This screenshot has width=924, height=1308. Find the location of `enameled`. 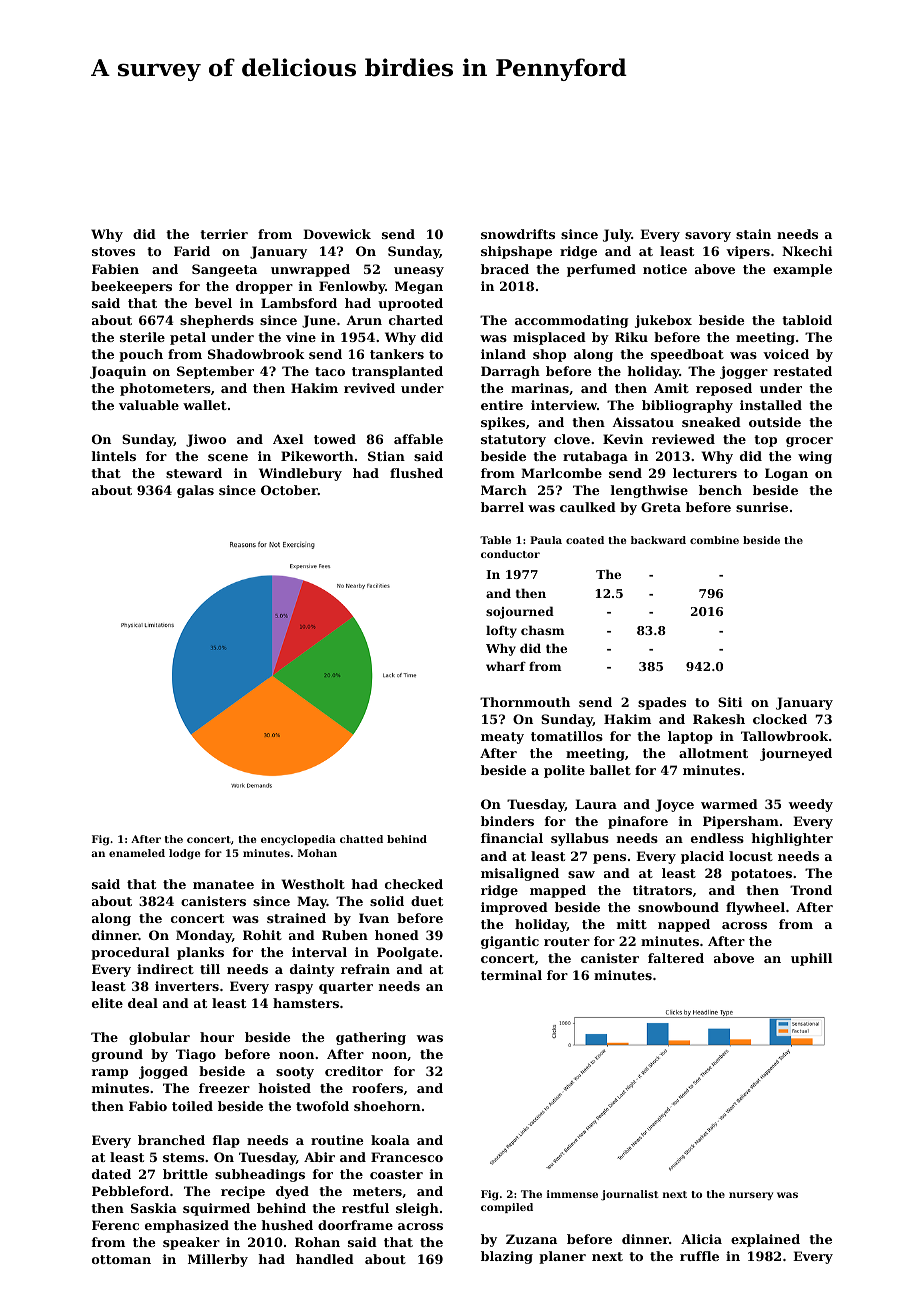

enameled is located at coordinates (137, 853).
